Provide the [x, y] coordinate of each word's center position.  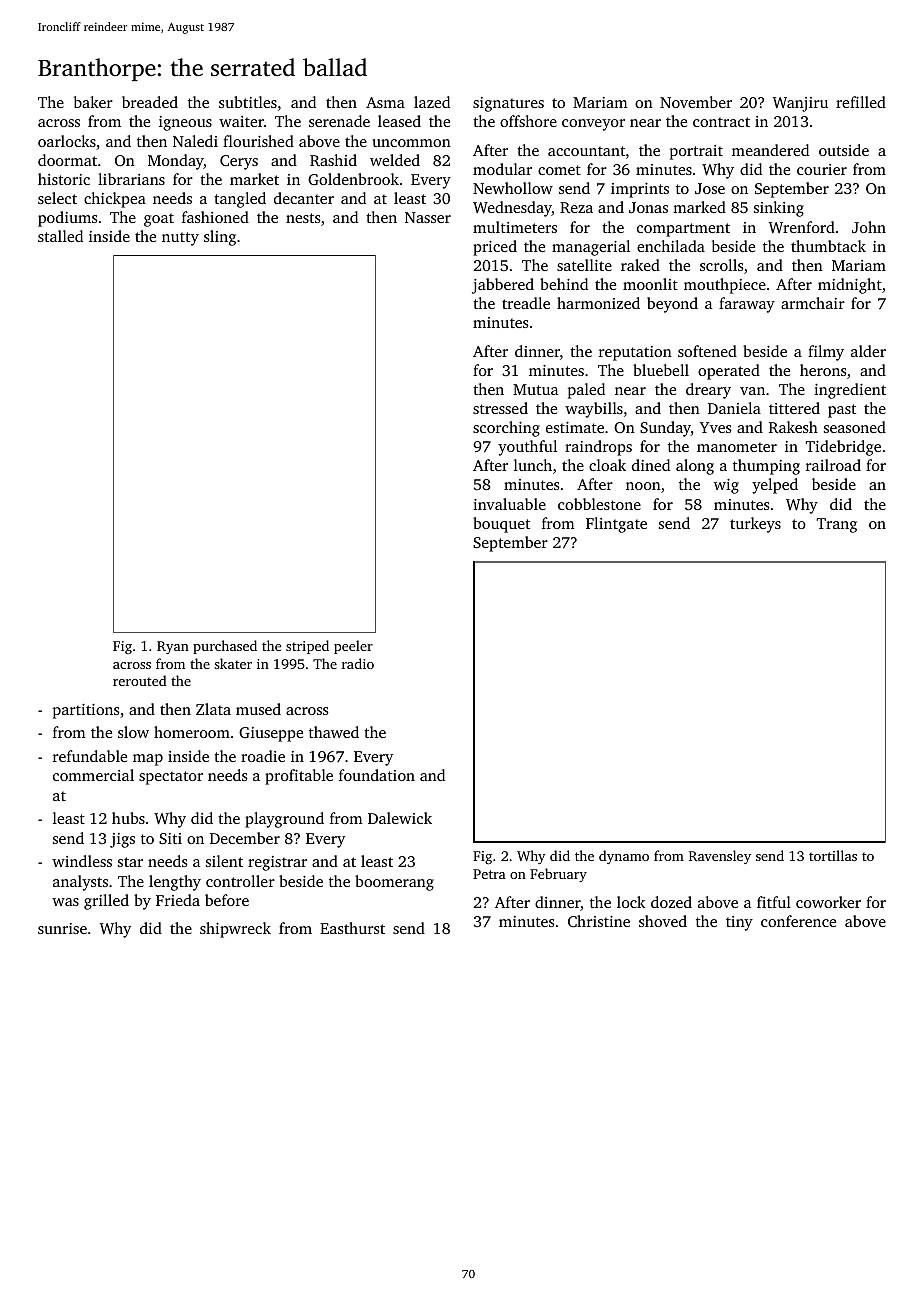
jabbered [503, 286]
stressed [500, 408]
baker [93, 102]
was [65, 902]
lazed [432, 102]
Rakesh [793, 427]
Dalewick [400, 818]
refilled [861, 102]
